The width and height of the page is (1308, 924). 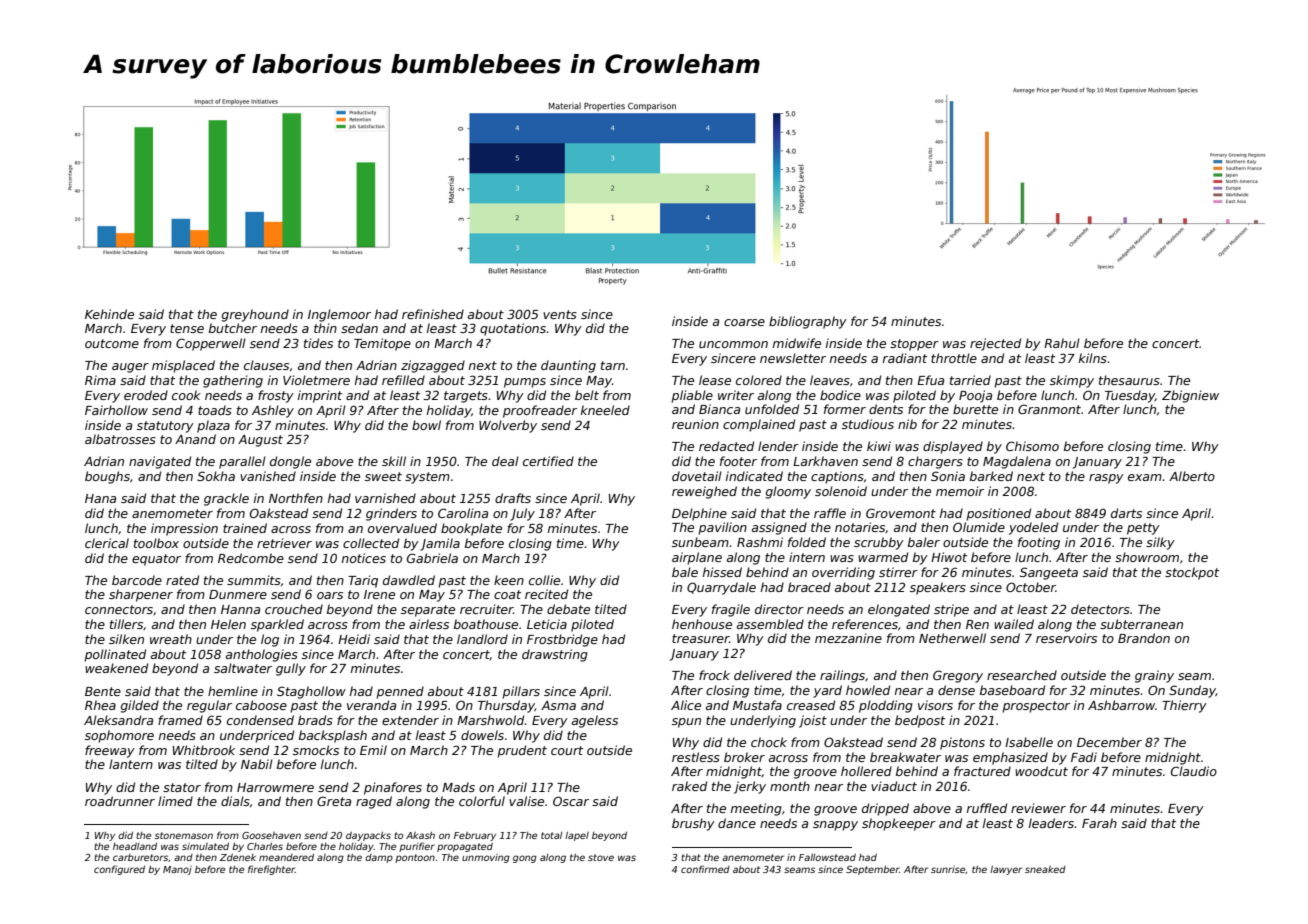 What do you see at coordinates (486, 858) in the page?
I see `unmoving` at bounding box center [486, 858].
